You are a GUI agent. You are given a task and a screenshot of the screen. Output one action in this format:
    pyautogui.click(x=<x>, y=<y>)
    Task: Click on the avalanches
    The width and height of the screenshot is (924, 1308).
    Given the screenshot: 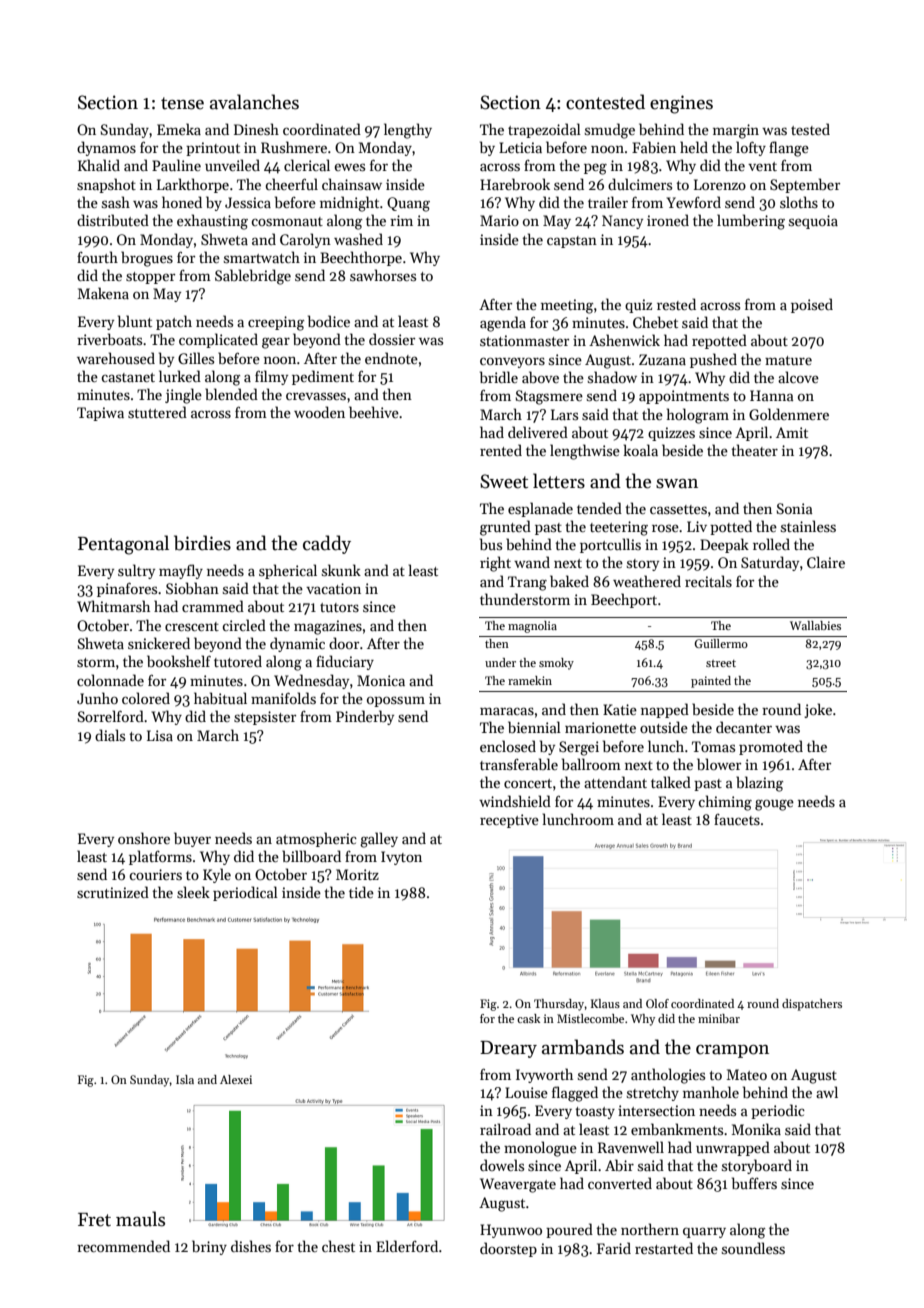 What is the action you would take?
    pyautogui.click(x=254, y=102)
